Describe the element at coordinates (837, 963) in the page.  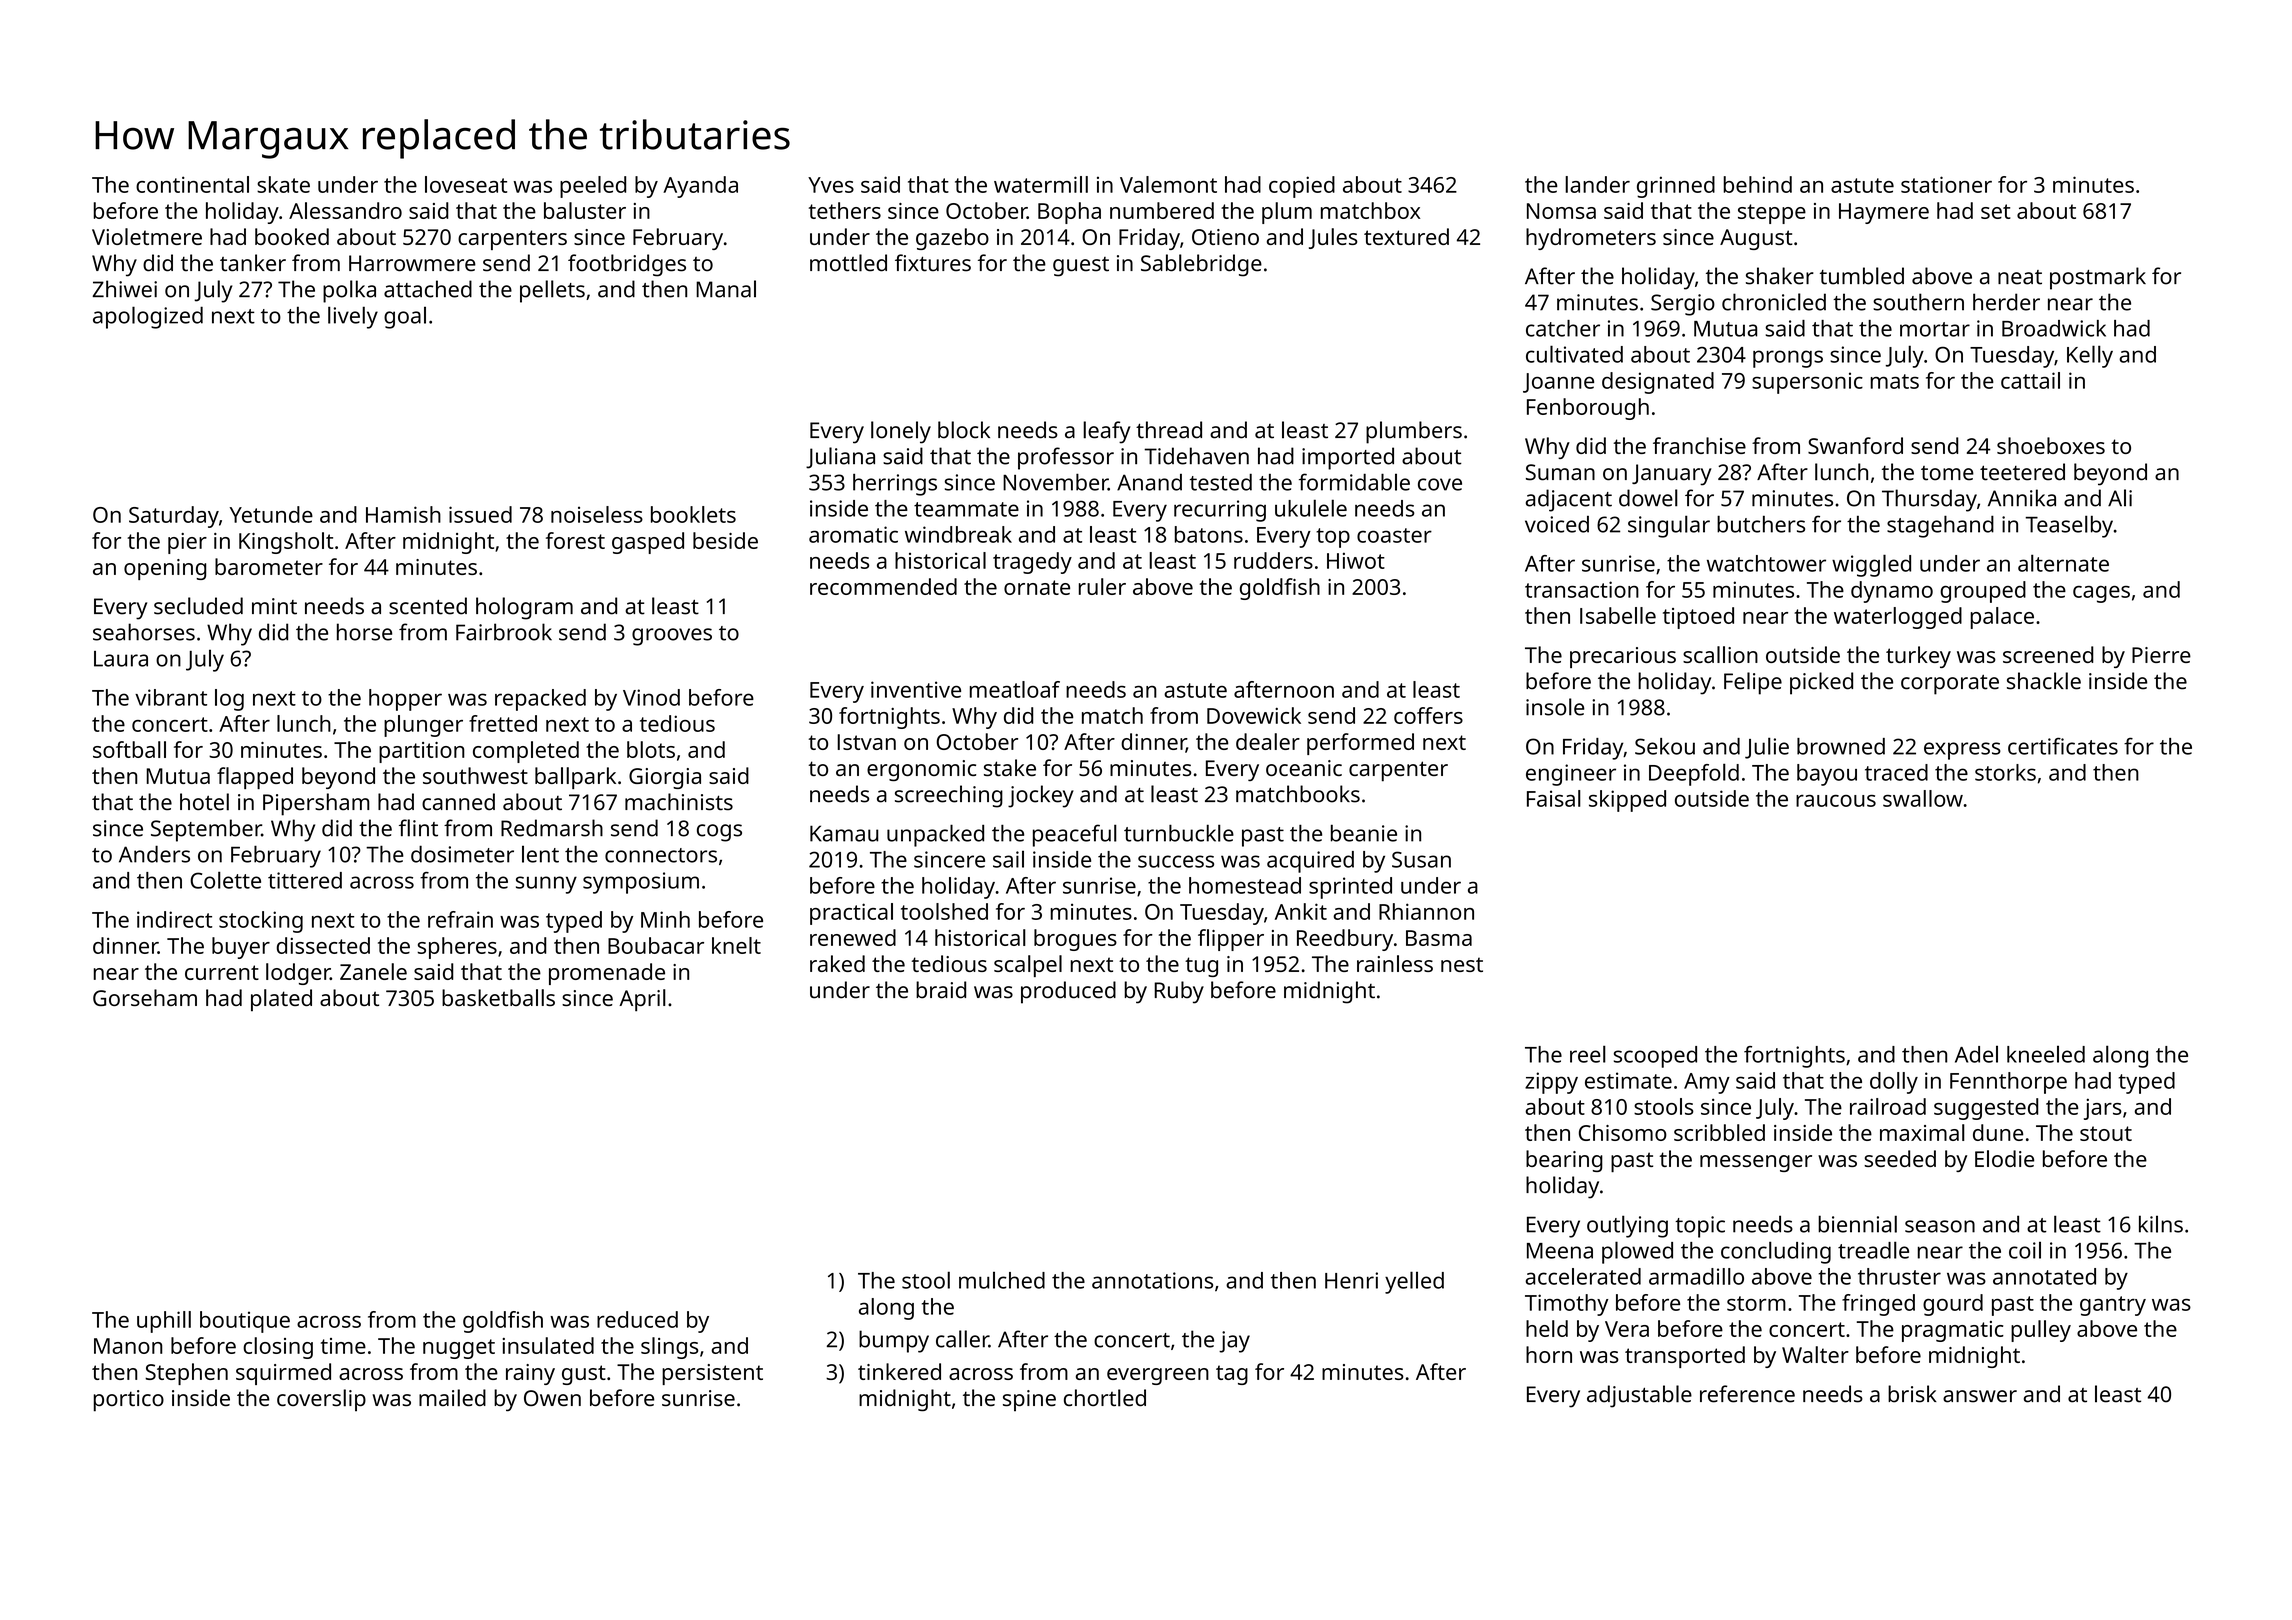
I see `raked` at that location.
